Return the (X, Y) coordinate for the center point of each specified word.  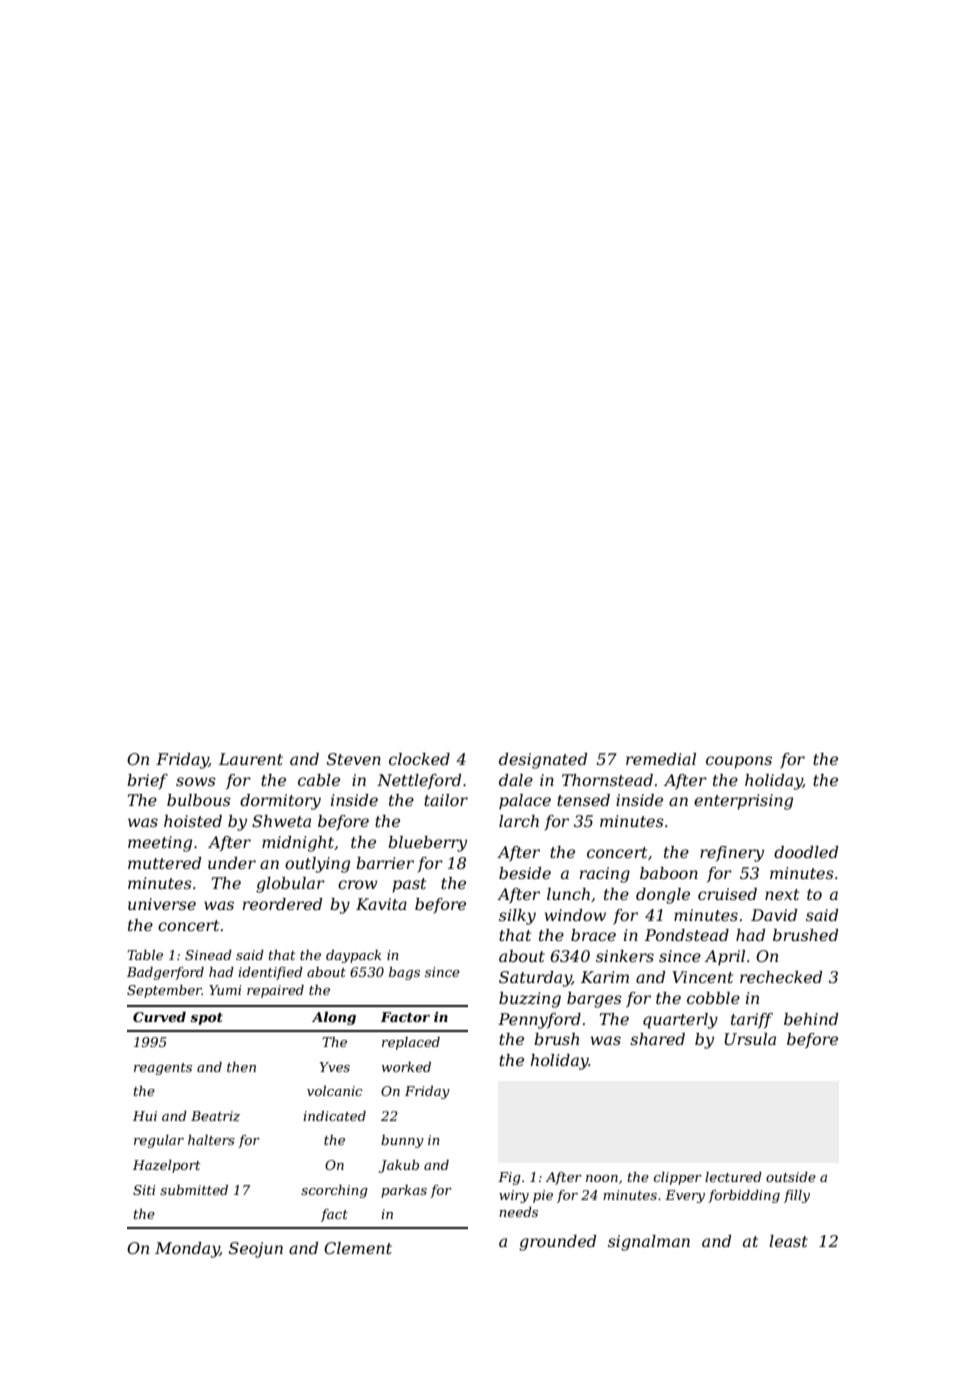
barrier (385, 863)
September (164, 991)
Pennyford (539, 1021)
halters (211, 1140)
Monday (187, 1250)
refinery (732, 854)
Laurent (251, 759)
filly (797, 1196)
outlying (317, 865)
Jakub (399, 1166)
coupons (739, 762)
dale (516, 780)
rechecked (781, 977)
